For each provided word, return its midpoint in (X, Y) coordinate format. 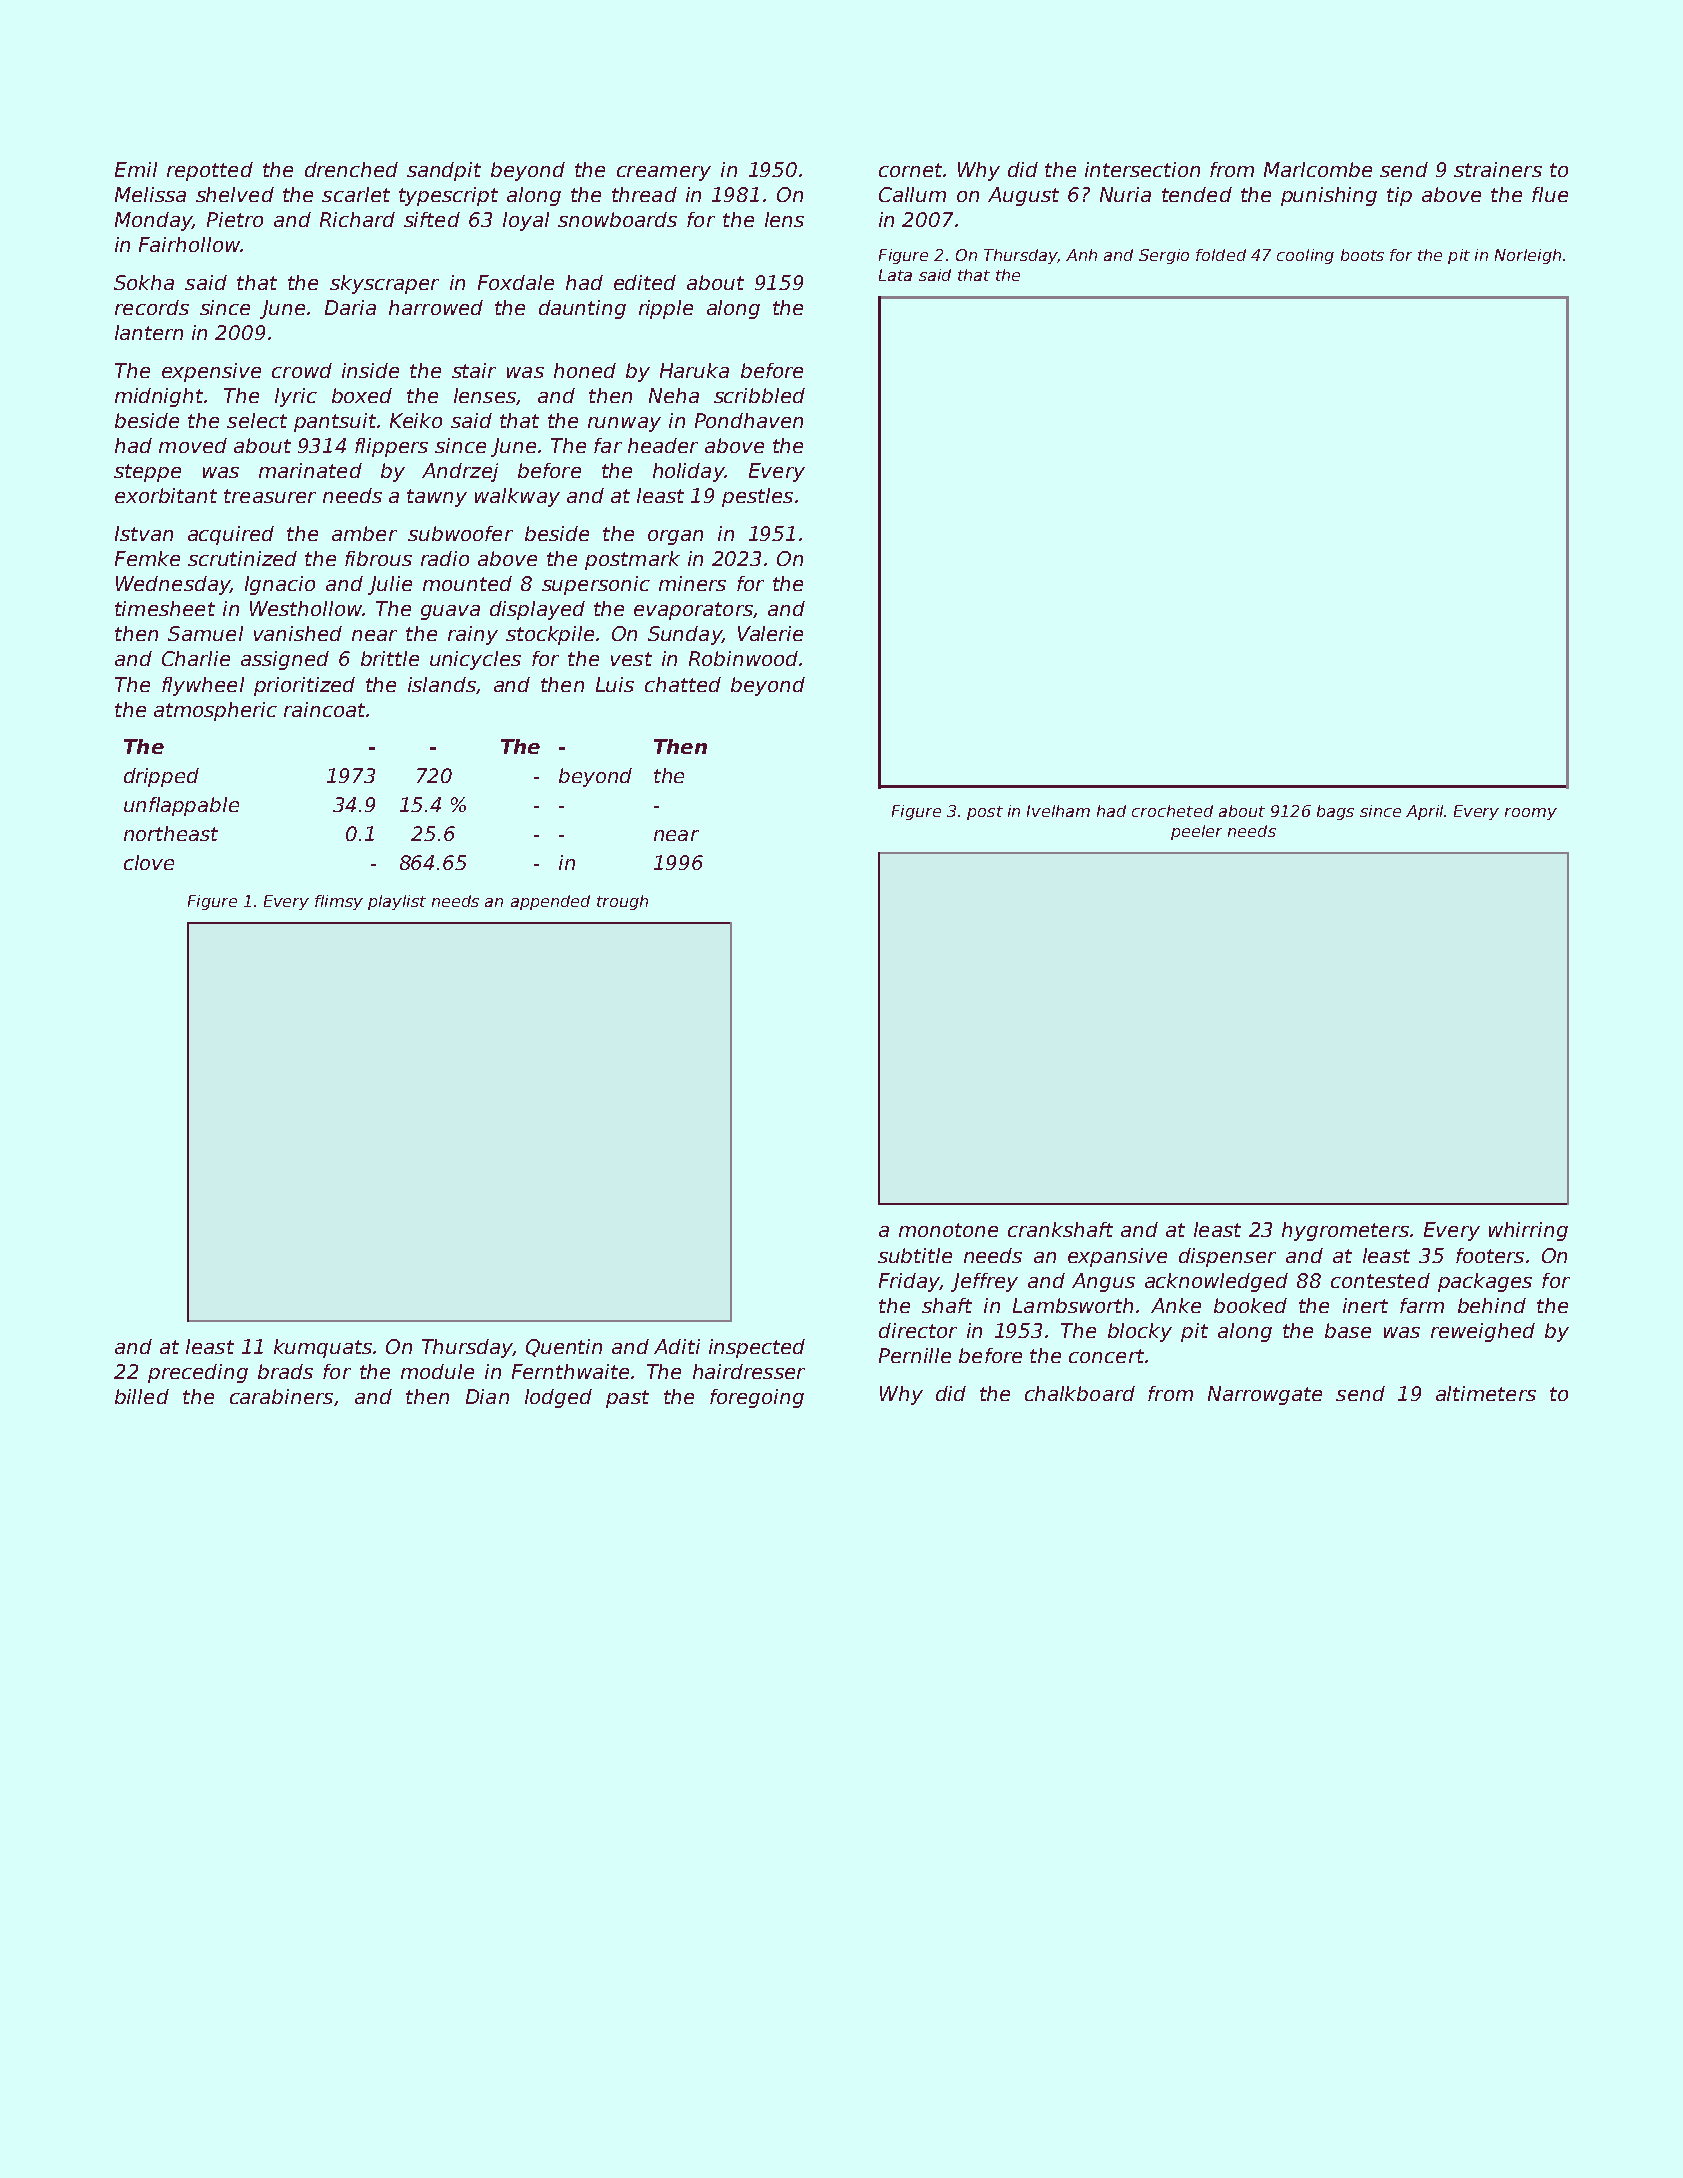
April (1424, 812)
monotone (948, 1230)
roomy (1531, 814)
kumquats (323, 1348)
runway (624, 424)
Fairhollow (189, 244)
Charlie (196, 658)
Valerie (770, 633)
